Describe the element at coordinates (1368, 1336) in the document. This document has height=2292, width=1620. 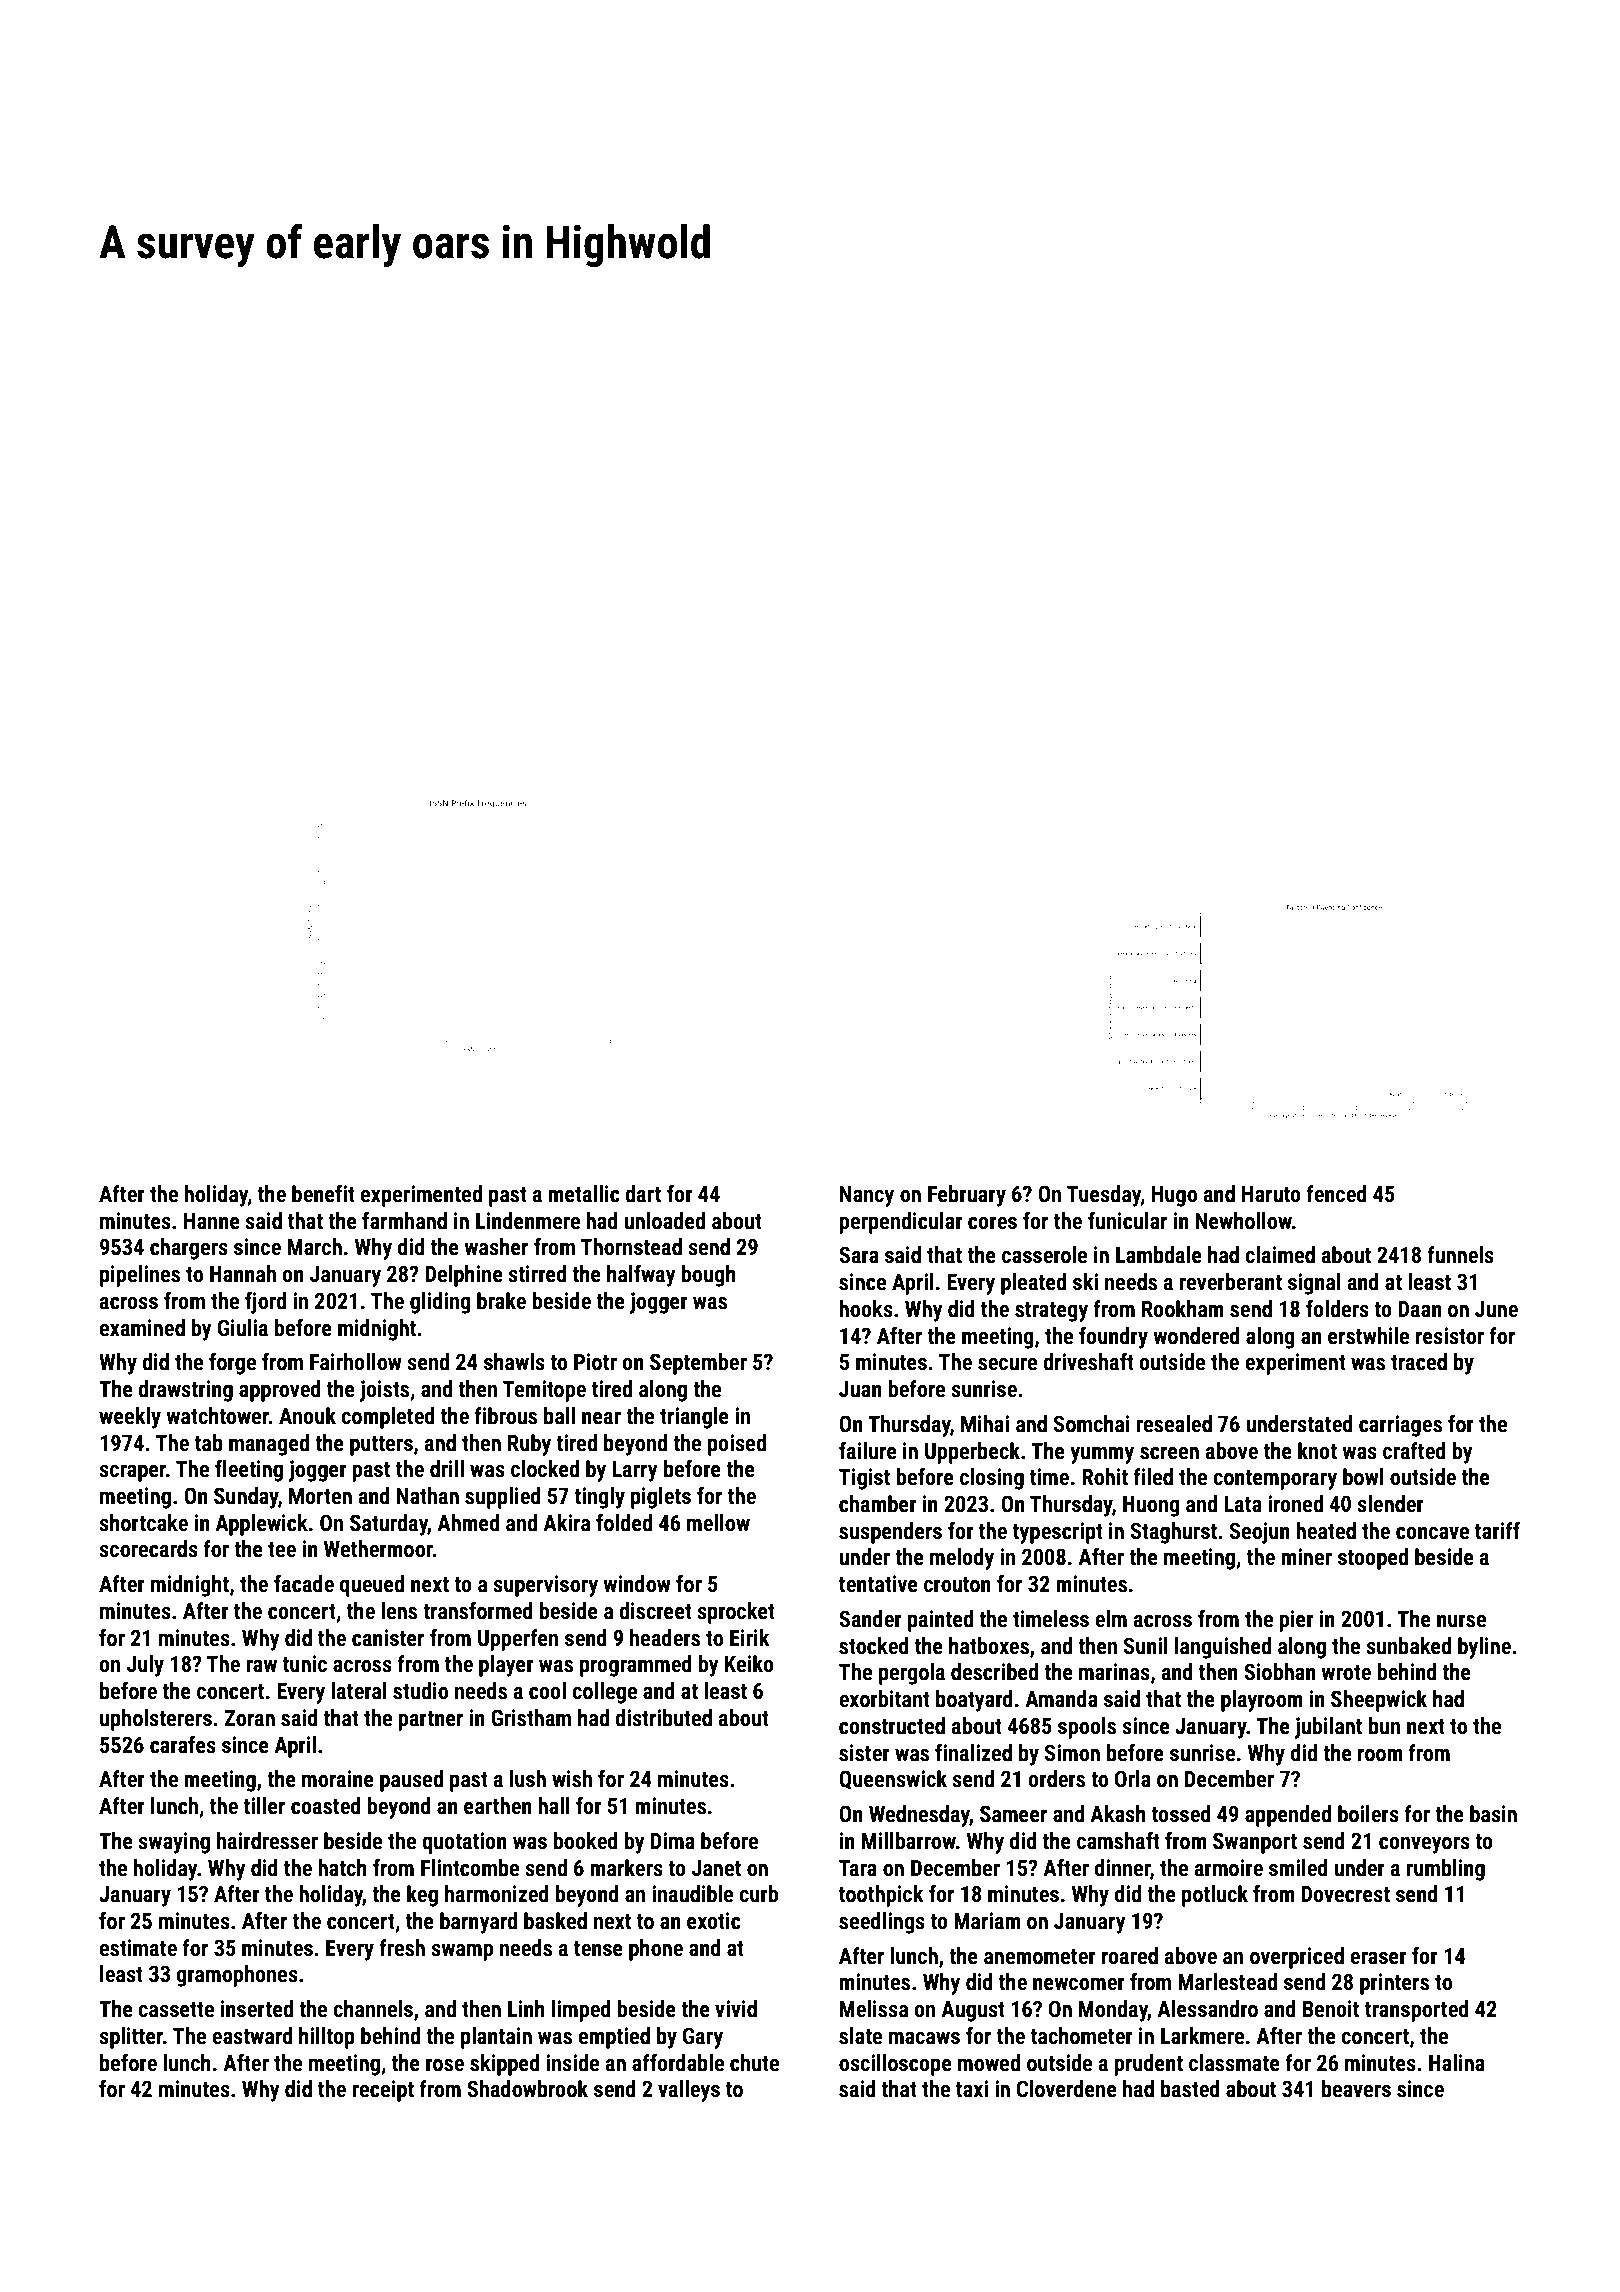
I see `erstwhile` at that location.
